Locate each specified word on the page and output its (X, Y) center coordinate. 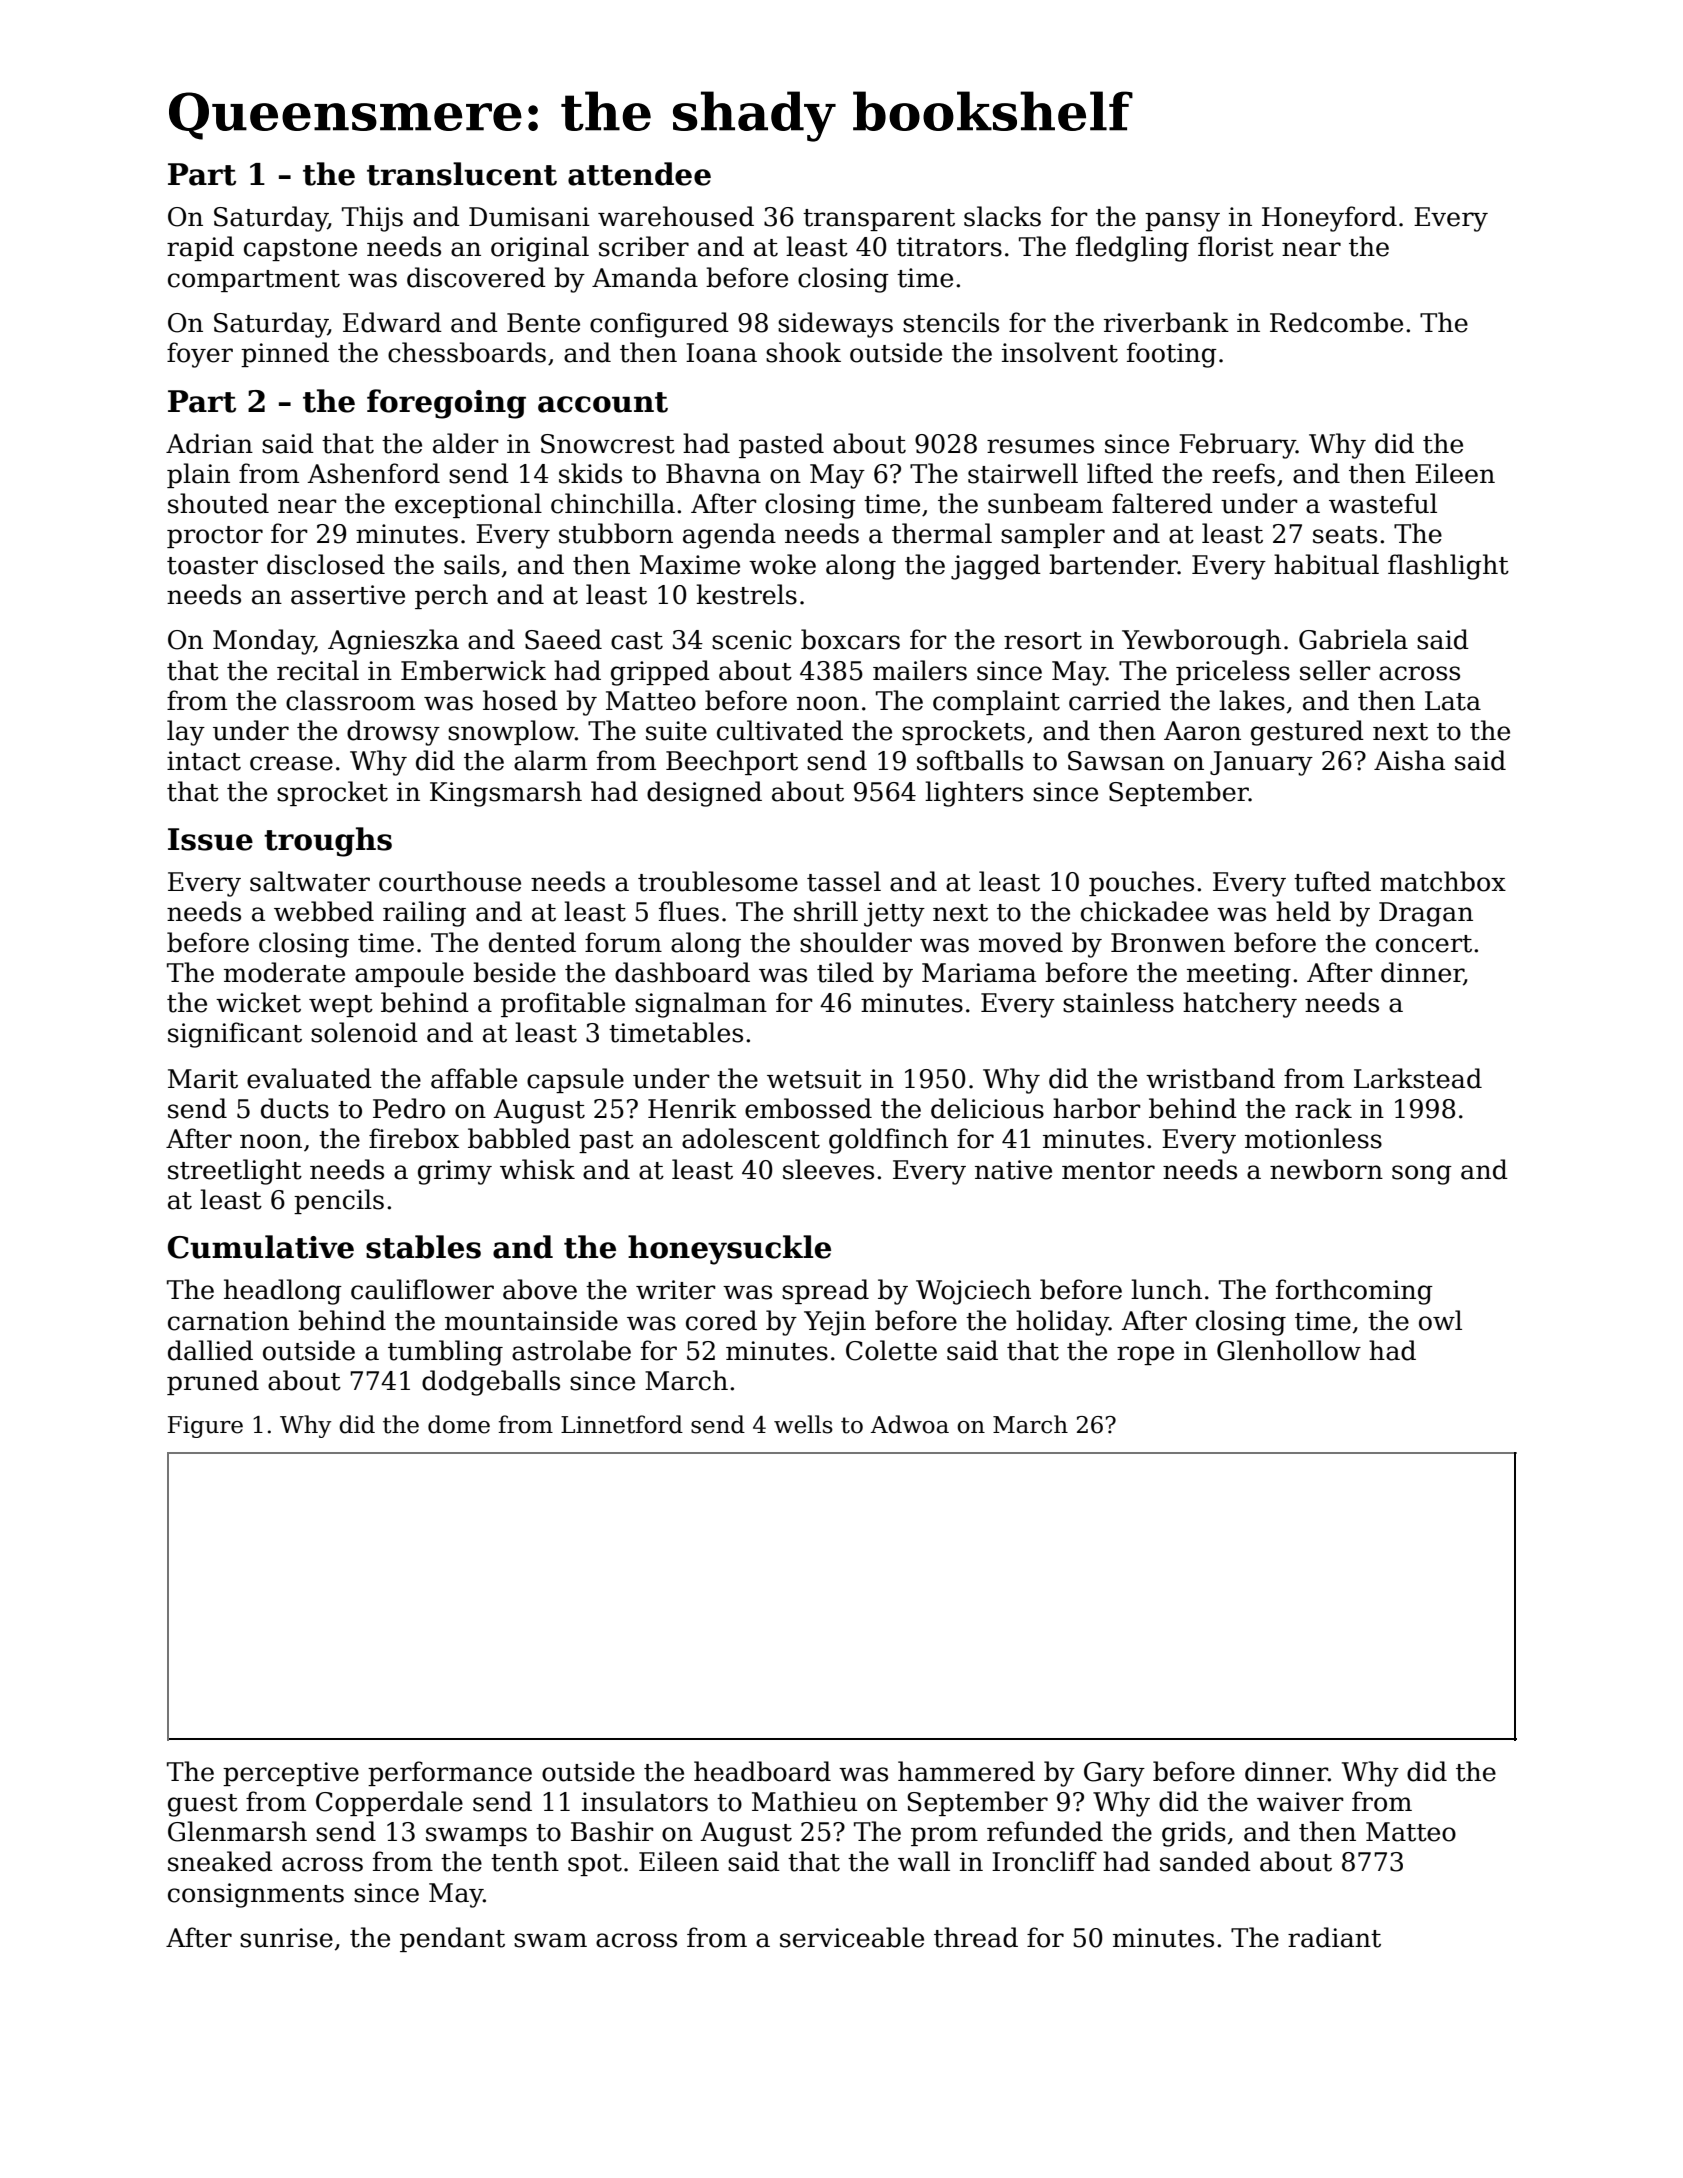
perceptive (291, 1774)
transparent (879, 220)
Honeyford (1329, 219)
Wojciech (973, 1292)
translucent (462, 174)
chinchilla (613, 503)
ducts (295, 1108)
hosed (520, 700)
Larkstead (1418, 1078)
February (1237, 446)
